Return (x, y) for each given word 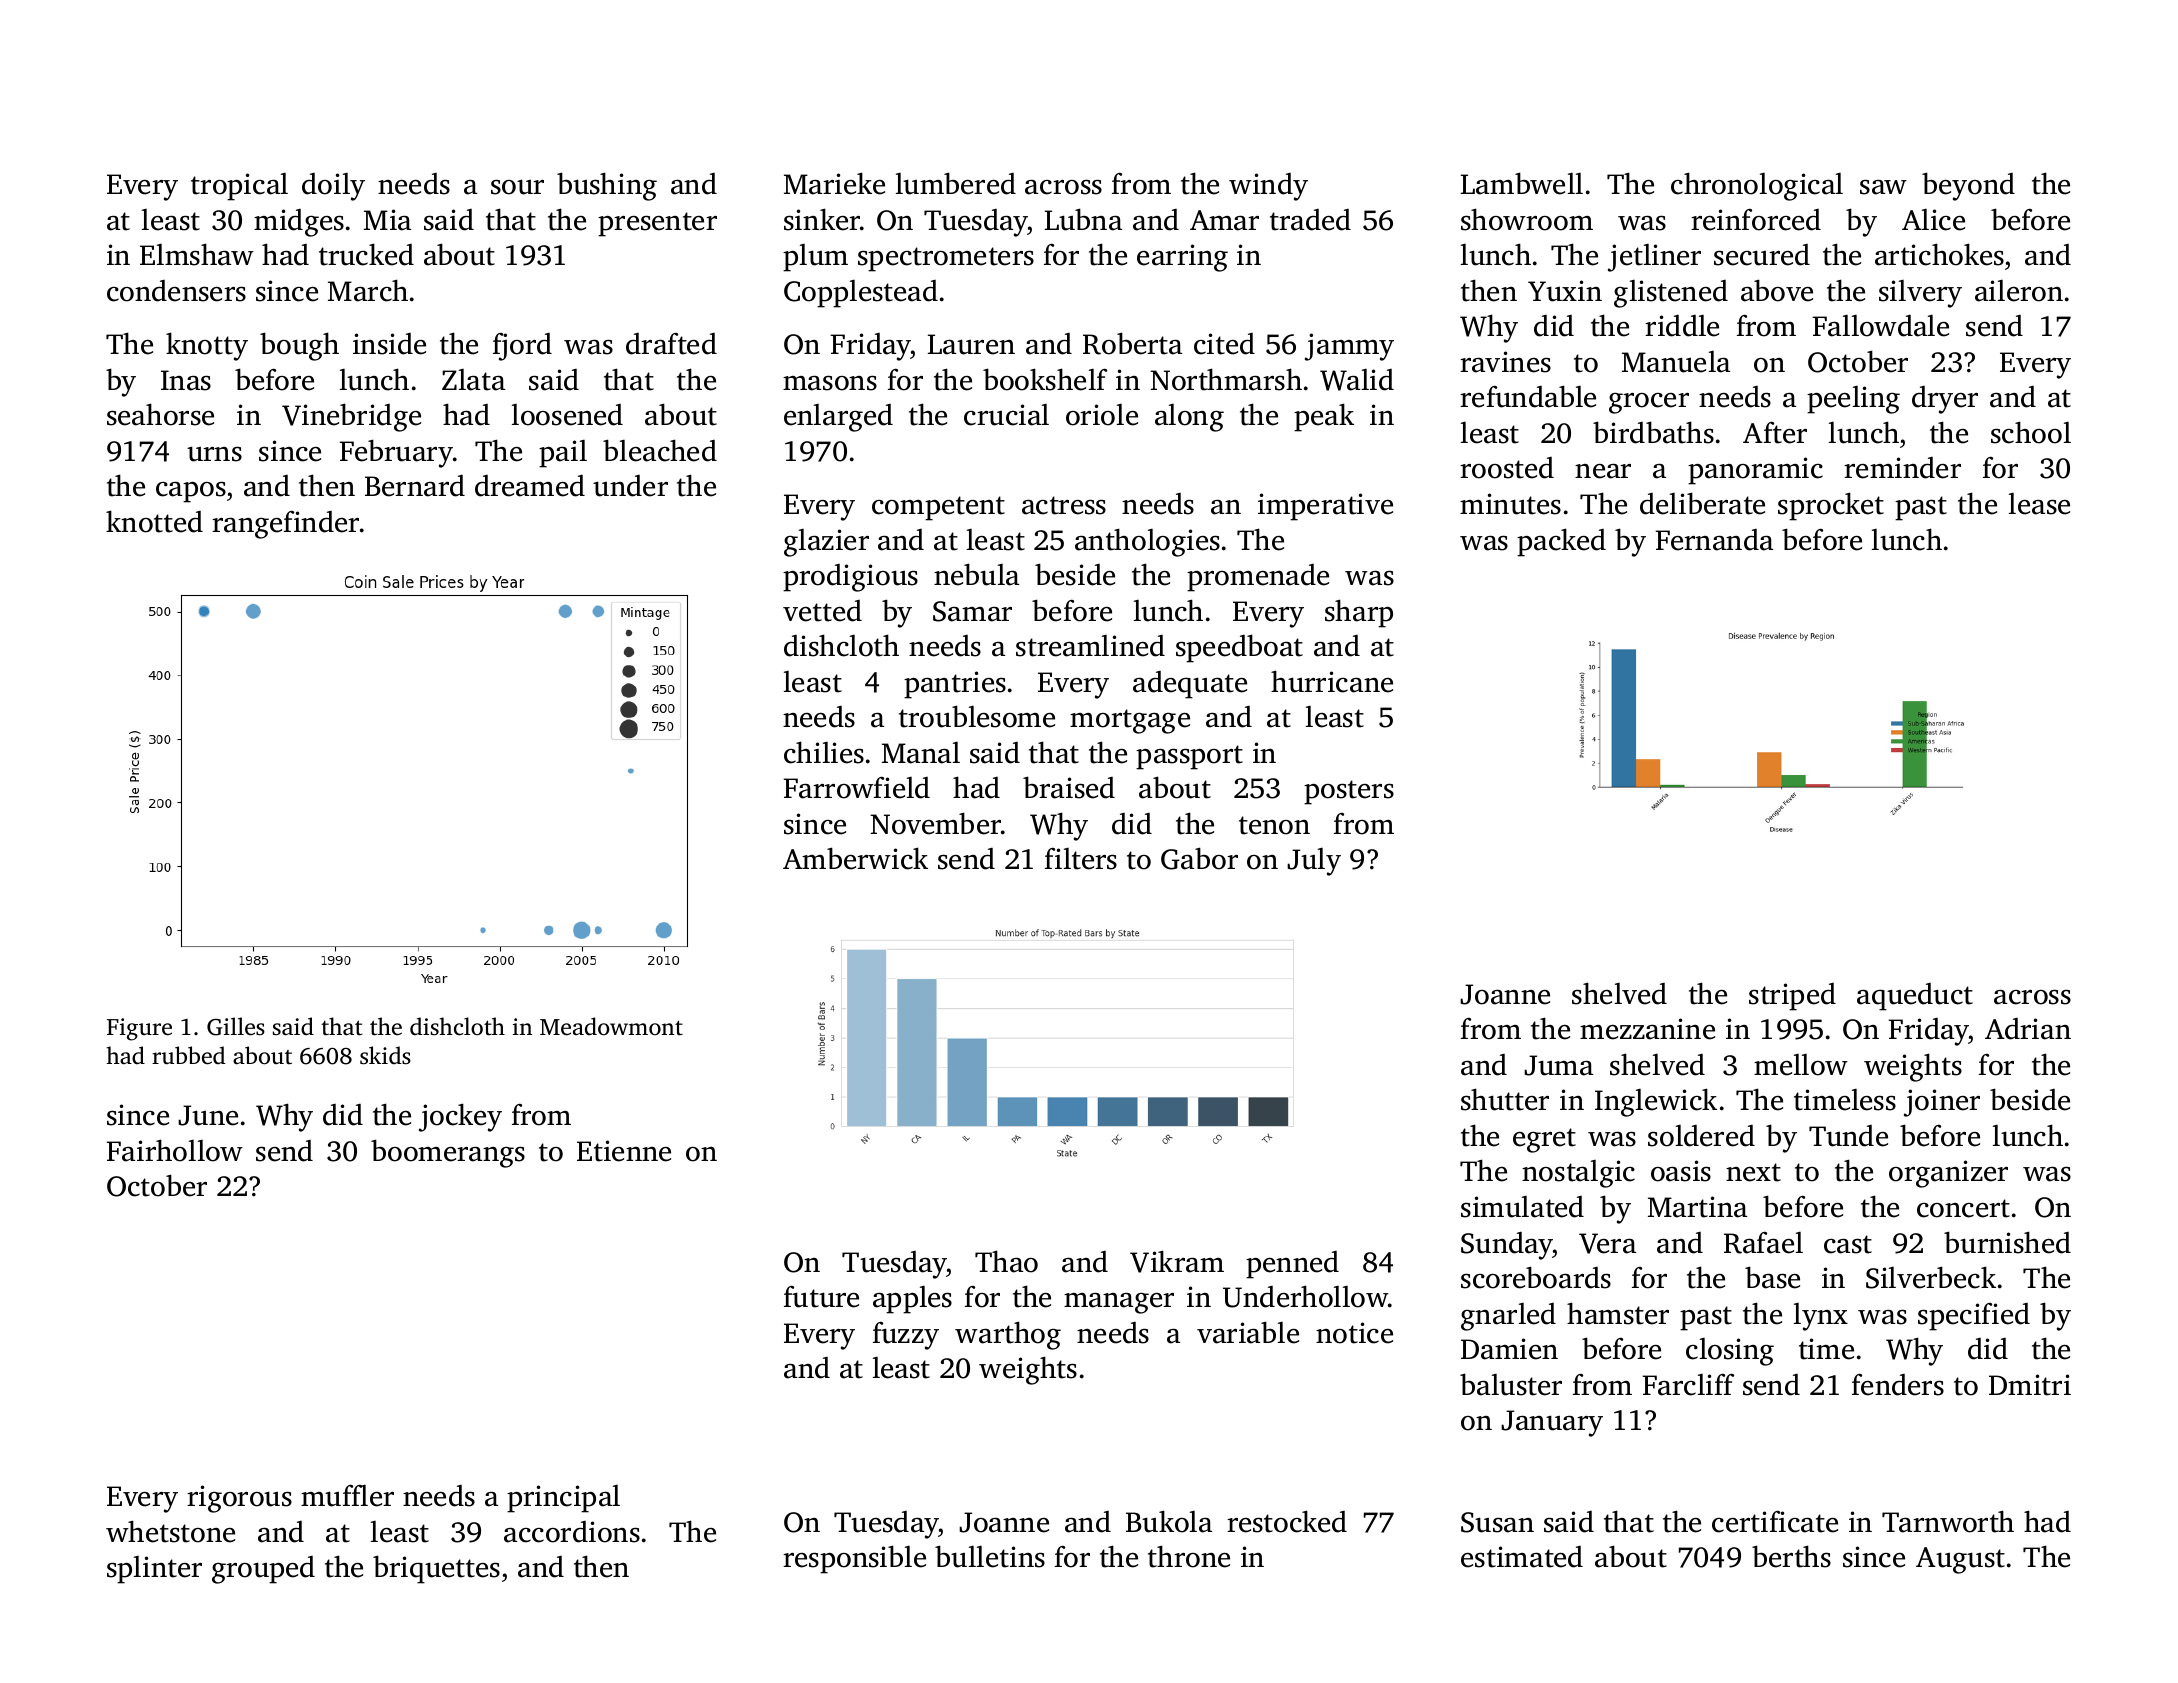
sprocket (1831, 506)
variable (1248, 1332)
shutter (1505, 1099)
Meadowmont (611, 1026)
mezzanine (1647, 1029)
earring (1182, 258)
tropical (239, 186)
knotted (154, 521)
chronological (1757, 186)
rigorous (239, 1499)
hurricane (1332, 681)
